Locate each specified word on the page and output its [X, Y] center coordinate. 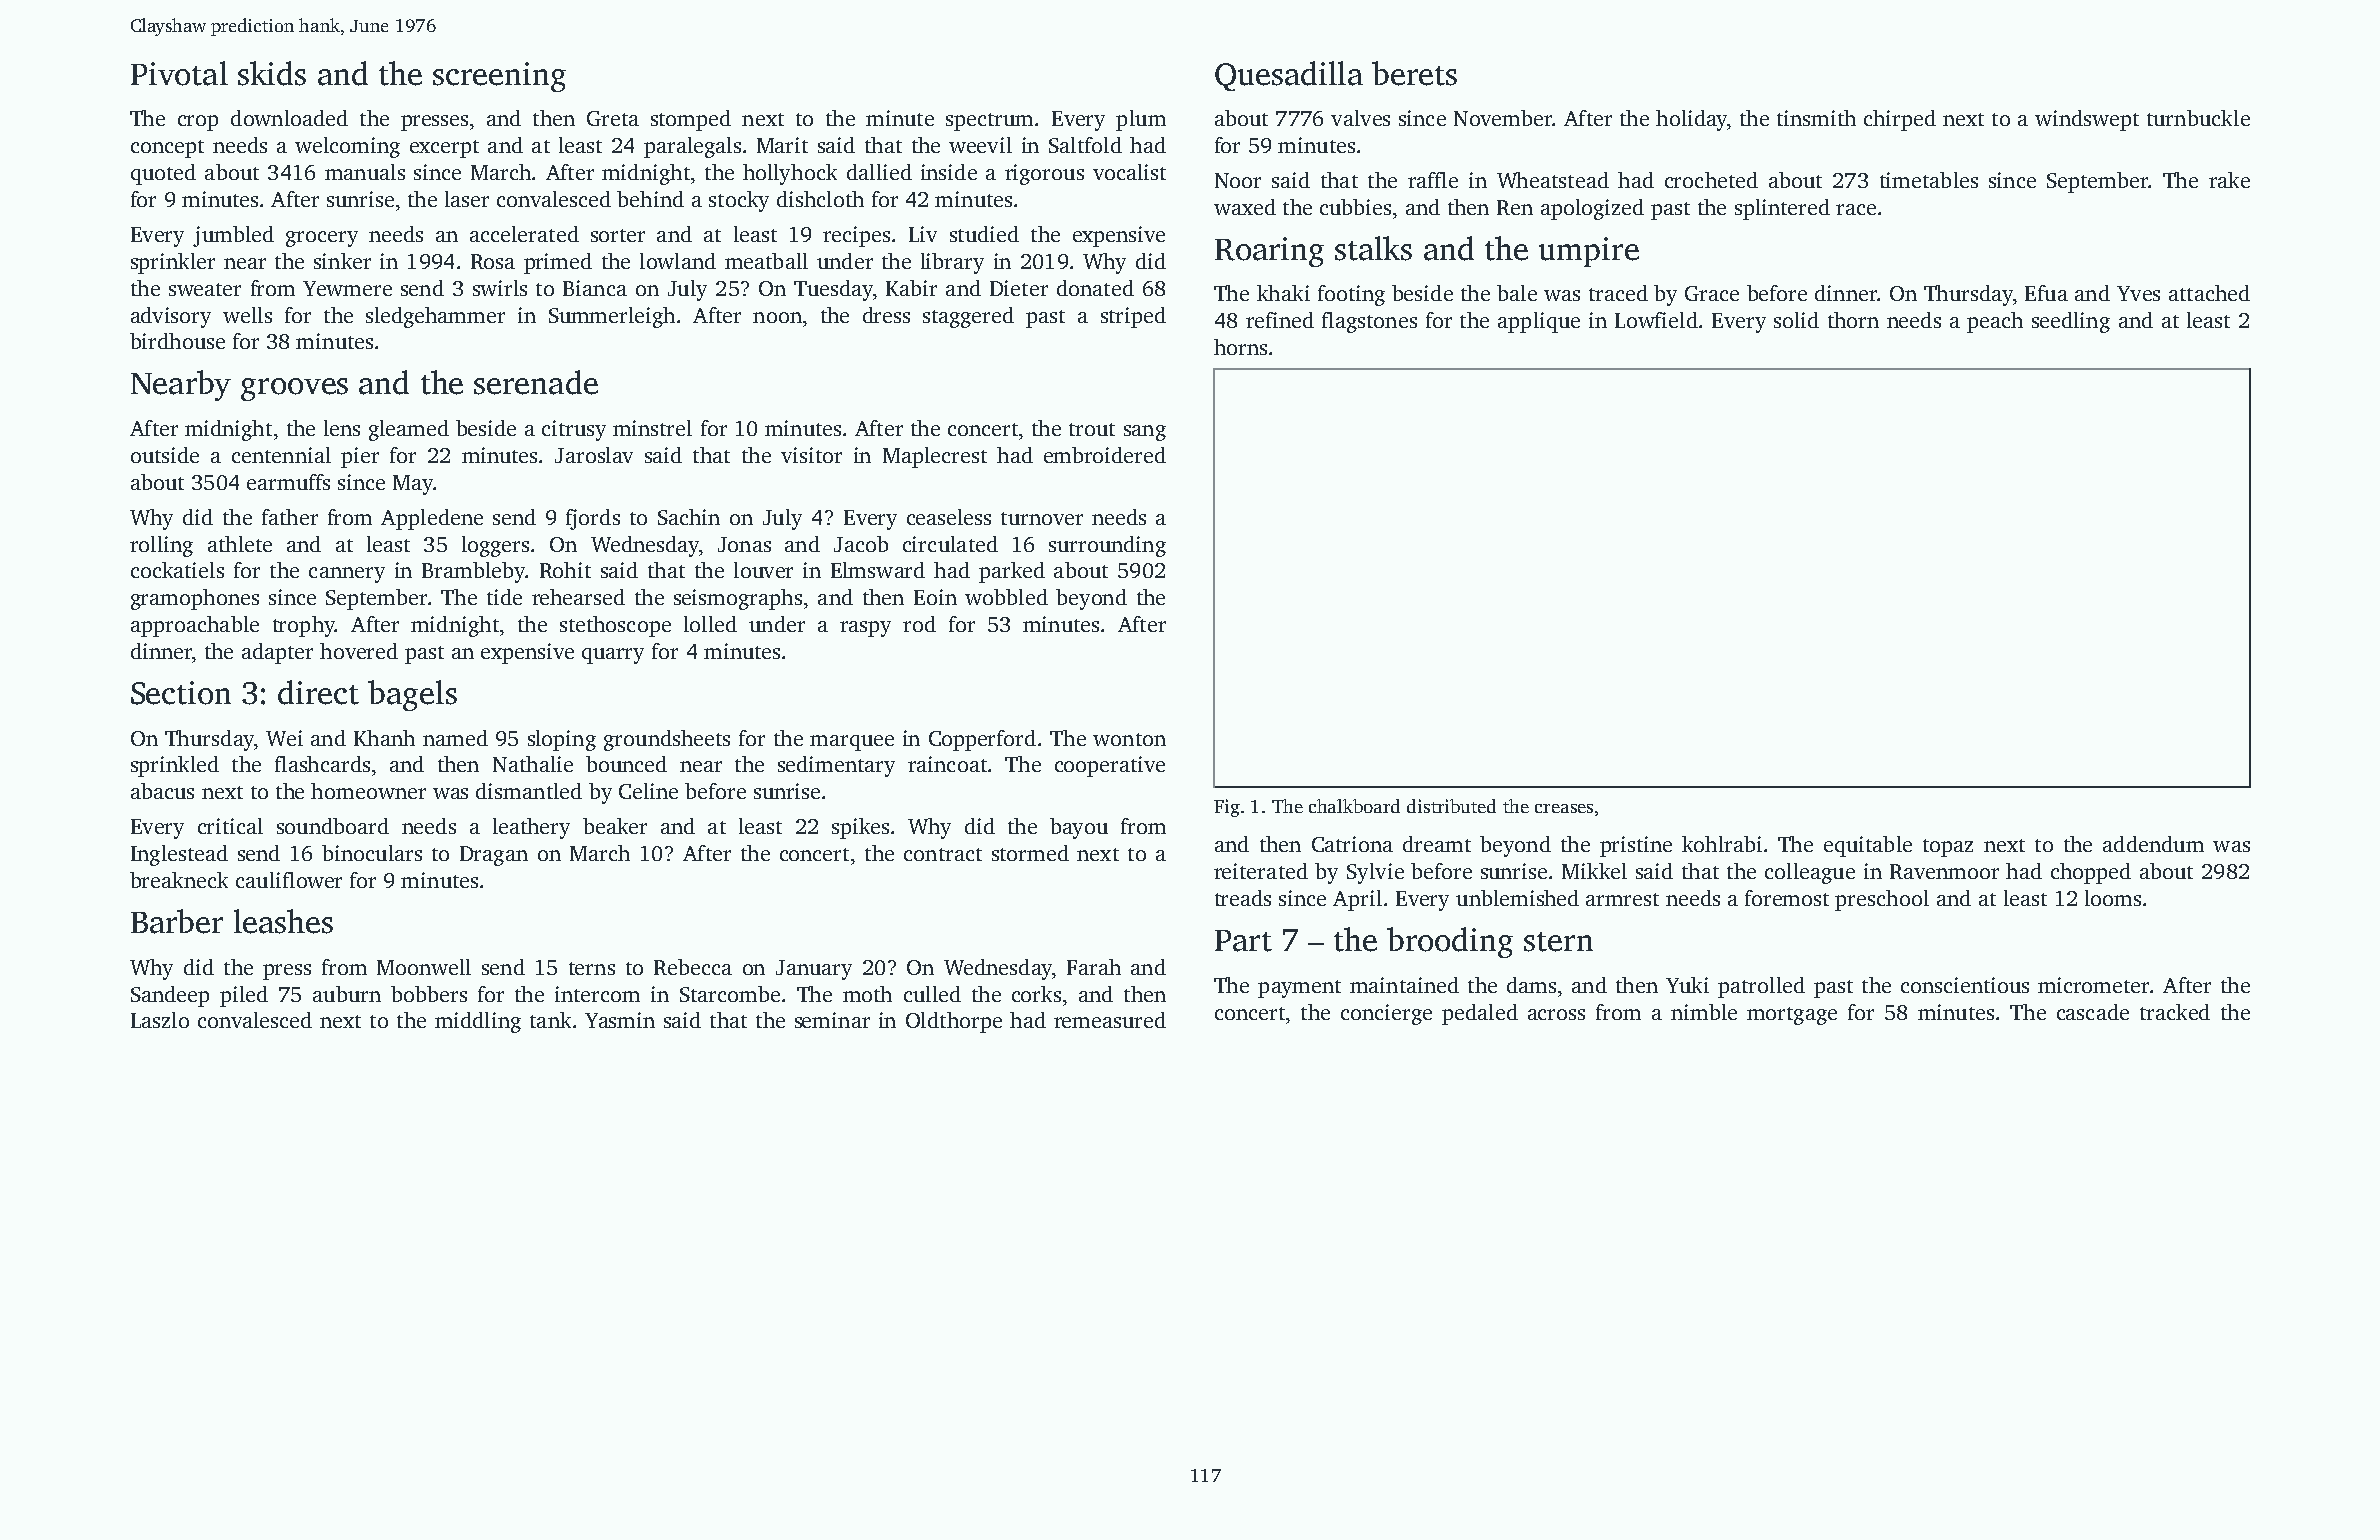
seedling [2071, 322]
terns [592, 968]
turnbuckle [2198, 118]
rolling [161, 546]
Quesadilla [1289, 76]
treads [1243, 898]
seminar [832, 1020]
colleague [1810, 873]
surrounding [1107, 546]
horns [1240, 347]
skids [272, 73]
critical [230, 826]
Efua [2046, 293]
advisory [171, 317]
